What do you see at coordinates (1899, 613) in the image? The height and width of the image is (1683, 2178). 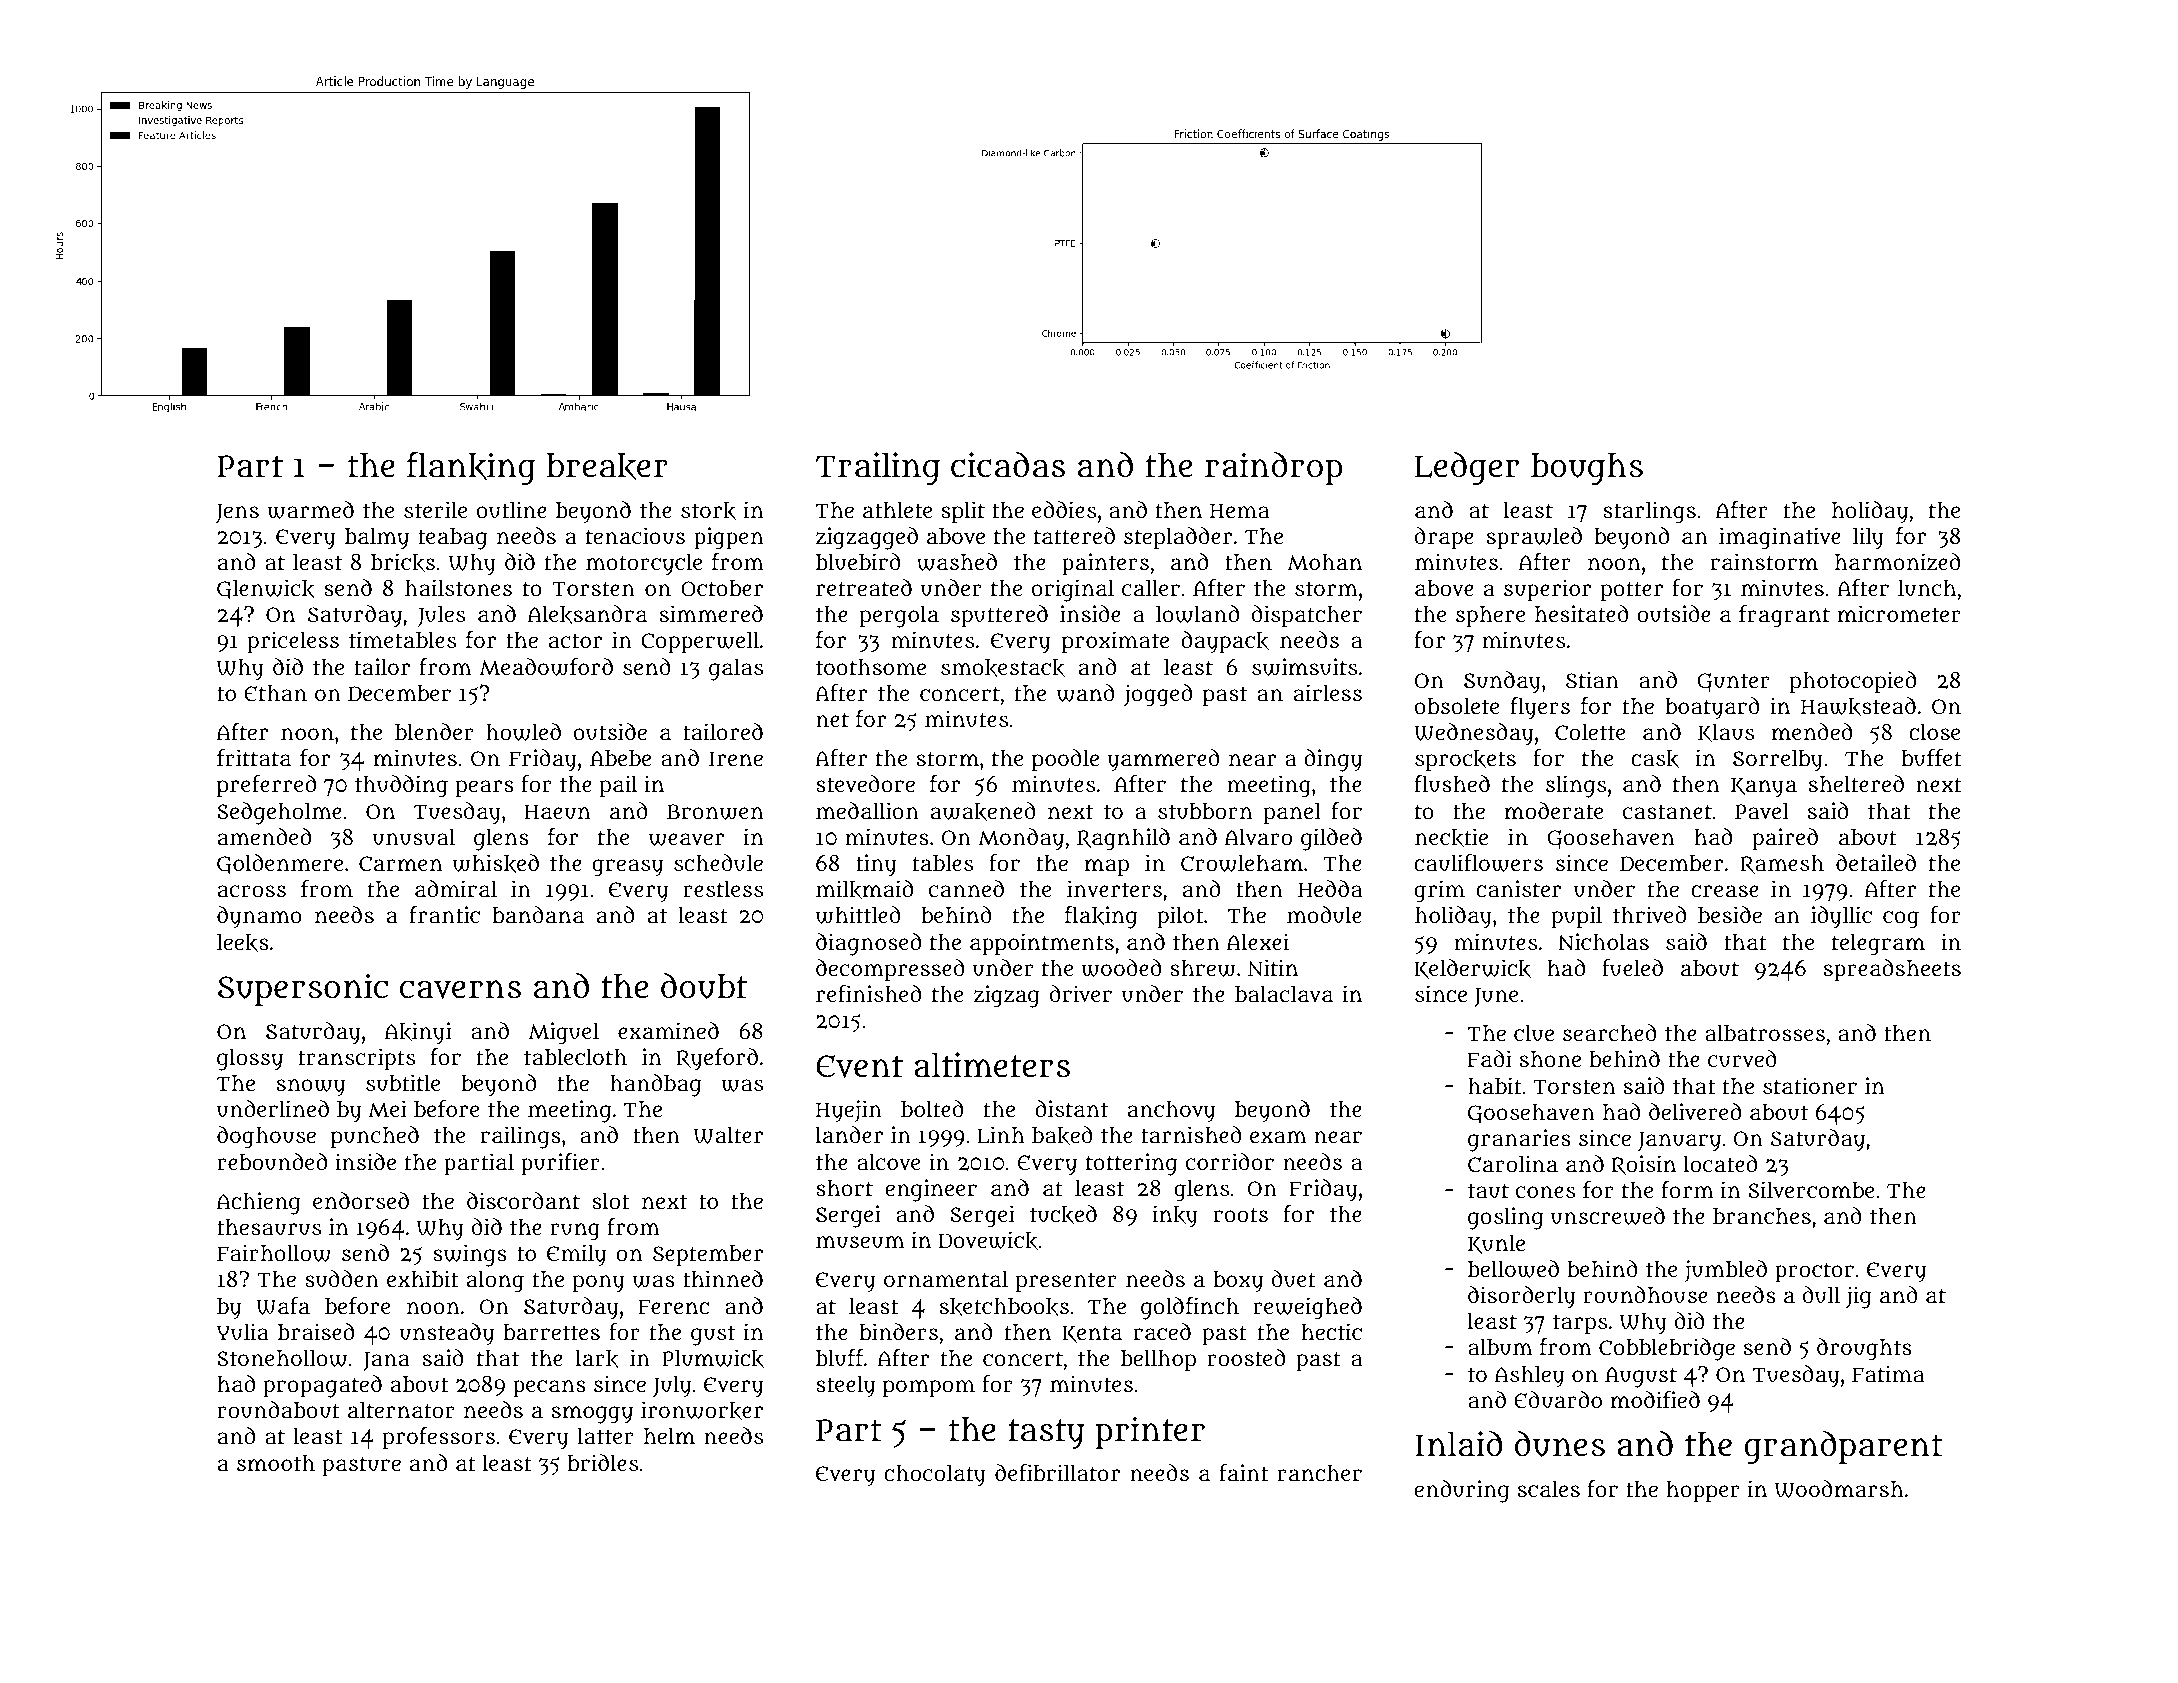 I see `micrometer` at bounding box center [1899, 613].
